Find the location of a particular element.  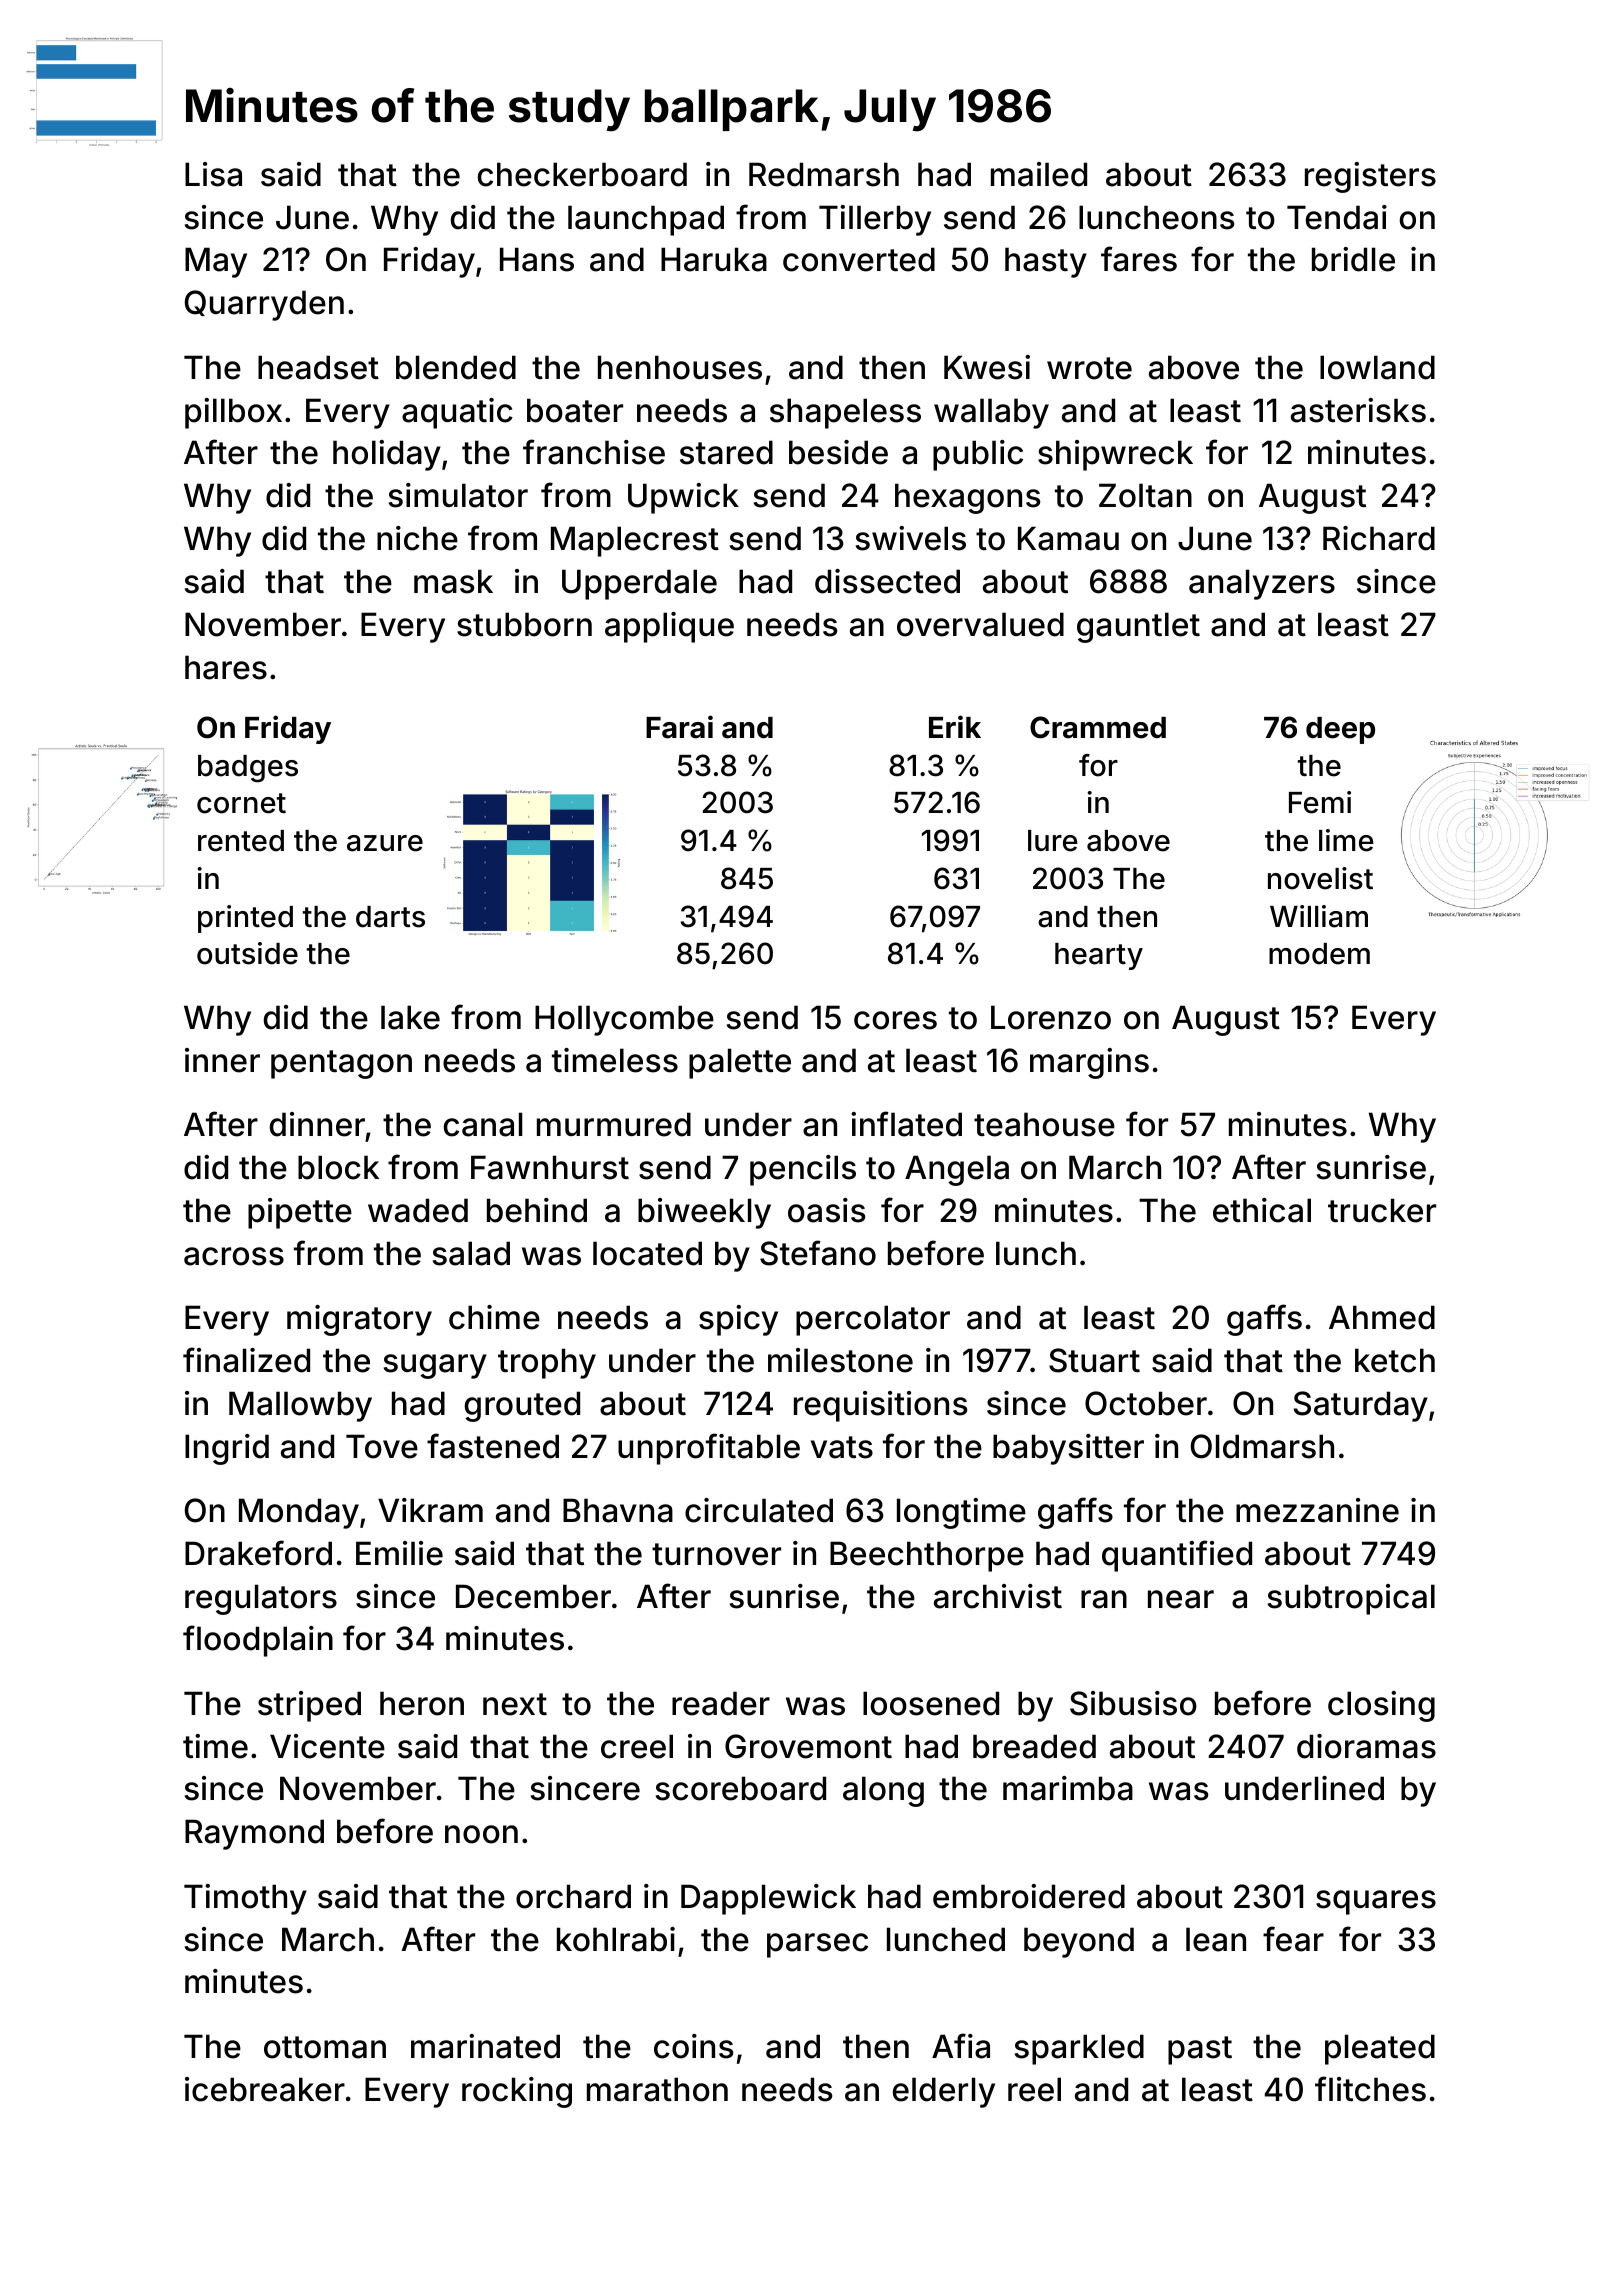

hares is located at coordinates (226, 667).
